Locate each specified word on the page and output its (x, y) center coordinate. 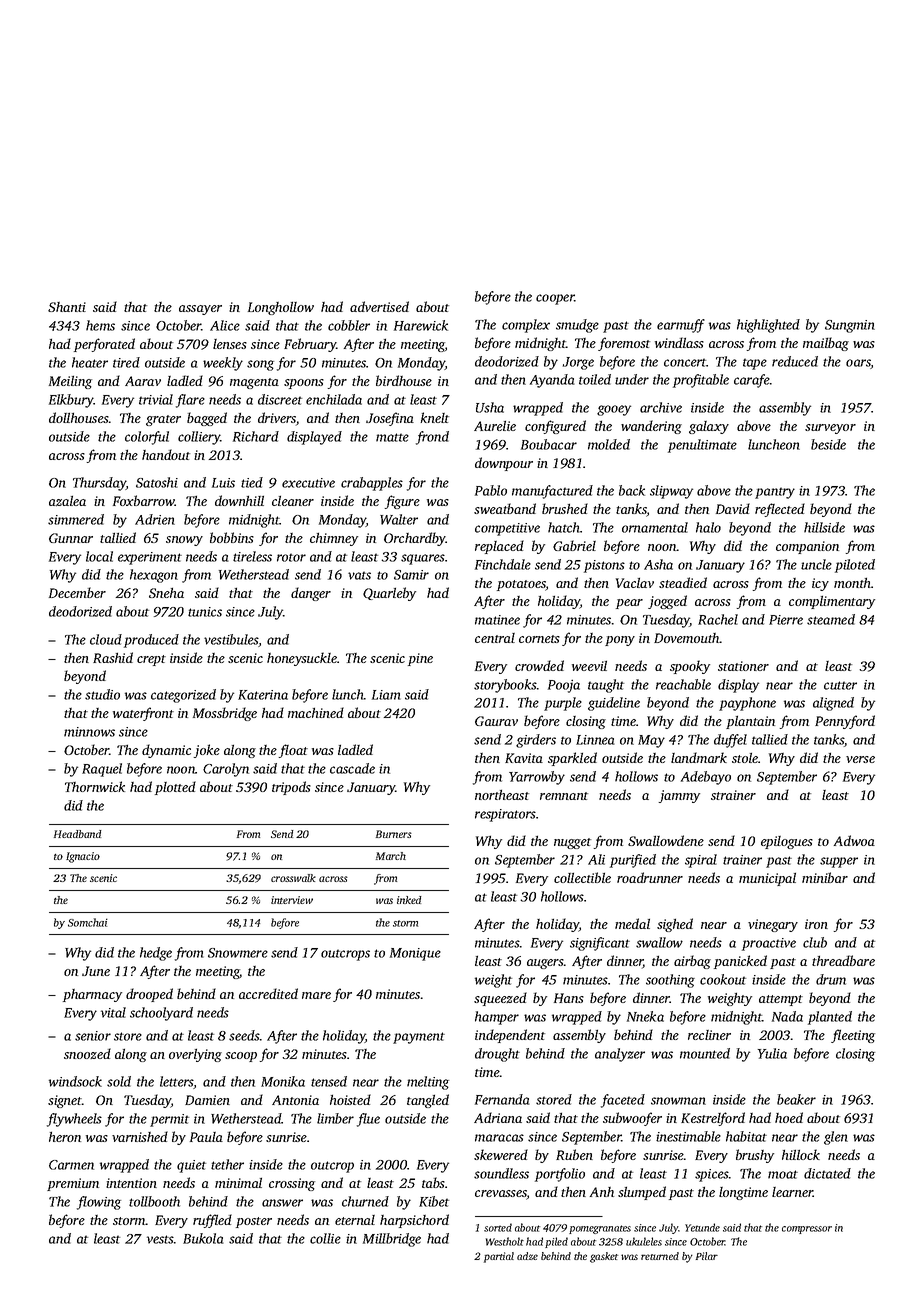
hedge (156, 954)
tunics (205, 612)
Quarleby (389, 594)
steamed (831, 619)
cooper (555, 299)
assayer (200, 310)
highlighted (768, 326)
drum (831, 979)
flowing (99, 1203)
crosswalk (293, 878)
